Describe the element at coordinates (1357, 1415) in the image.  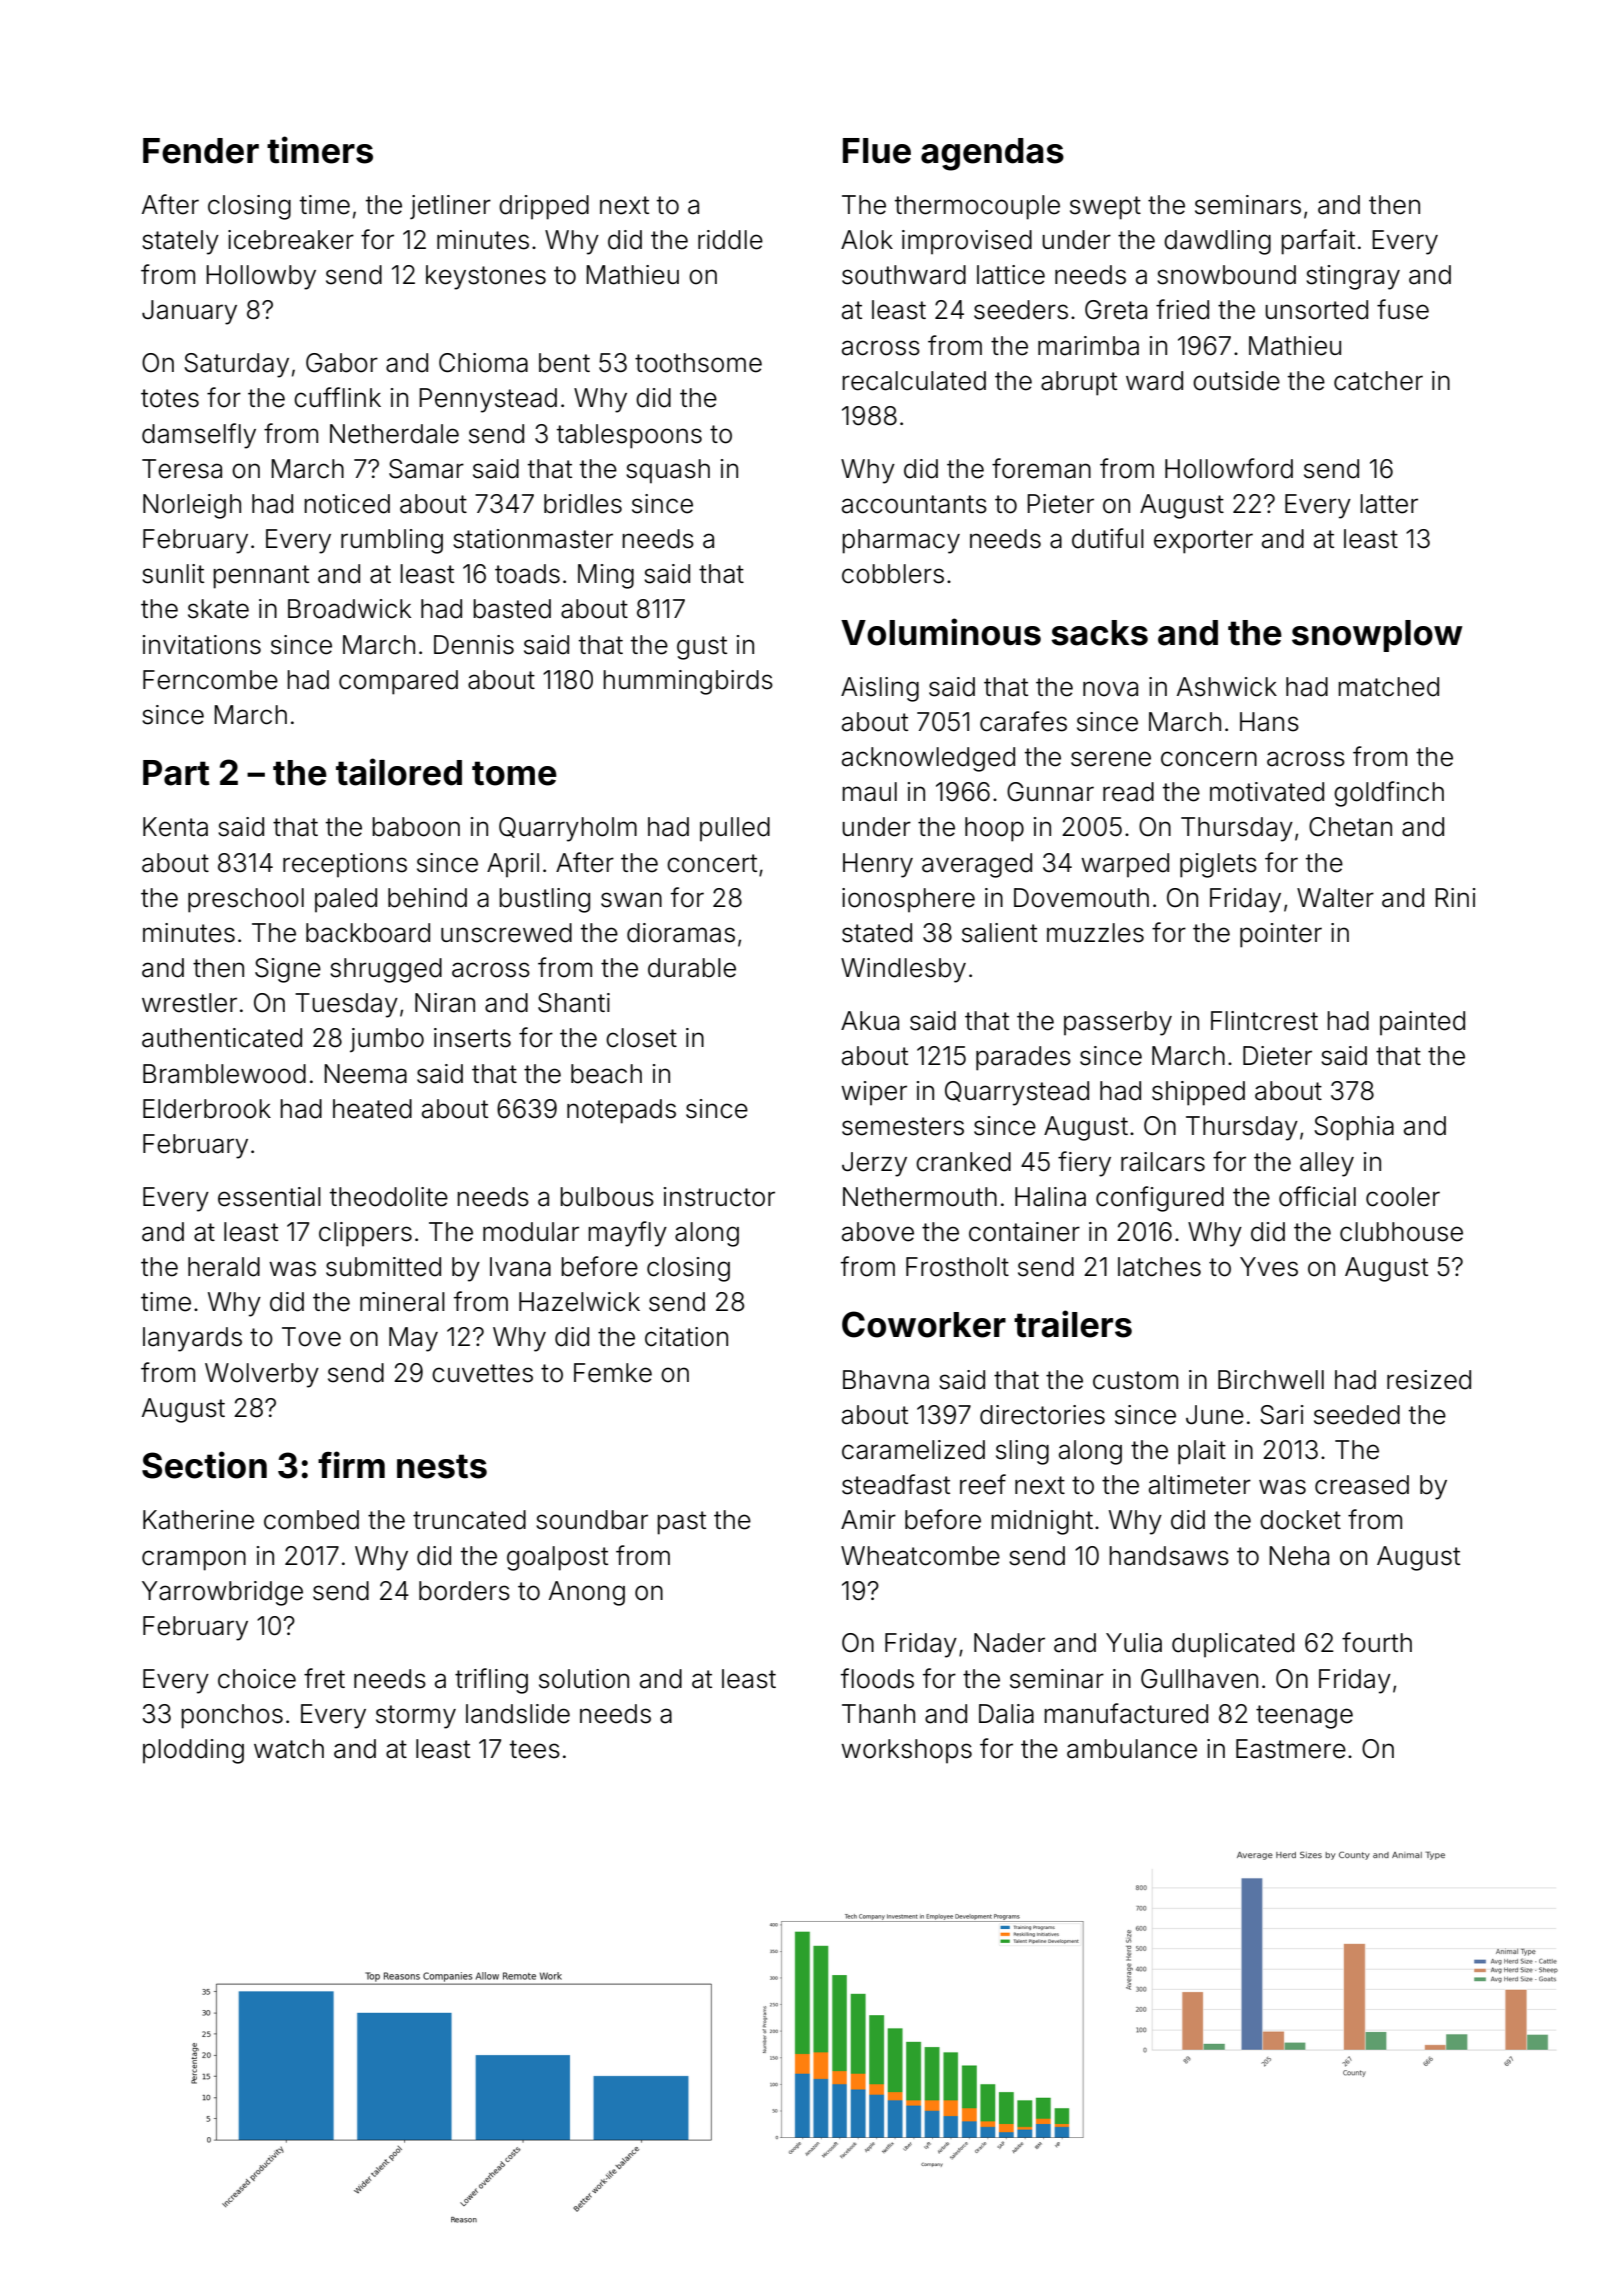
I see `seeded` at that location.
